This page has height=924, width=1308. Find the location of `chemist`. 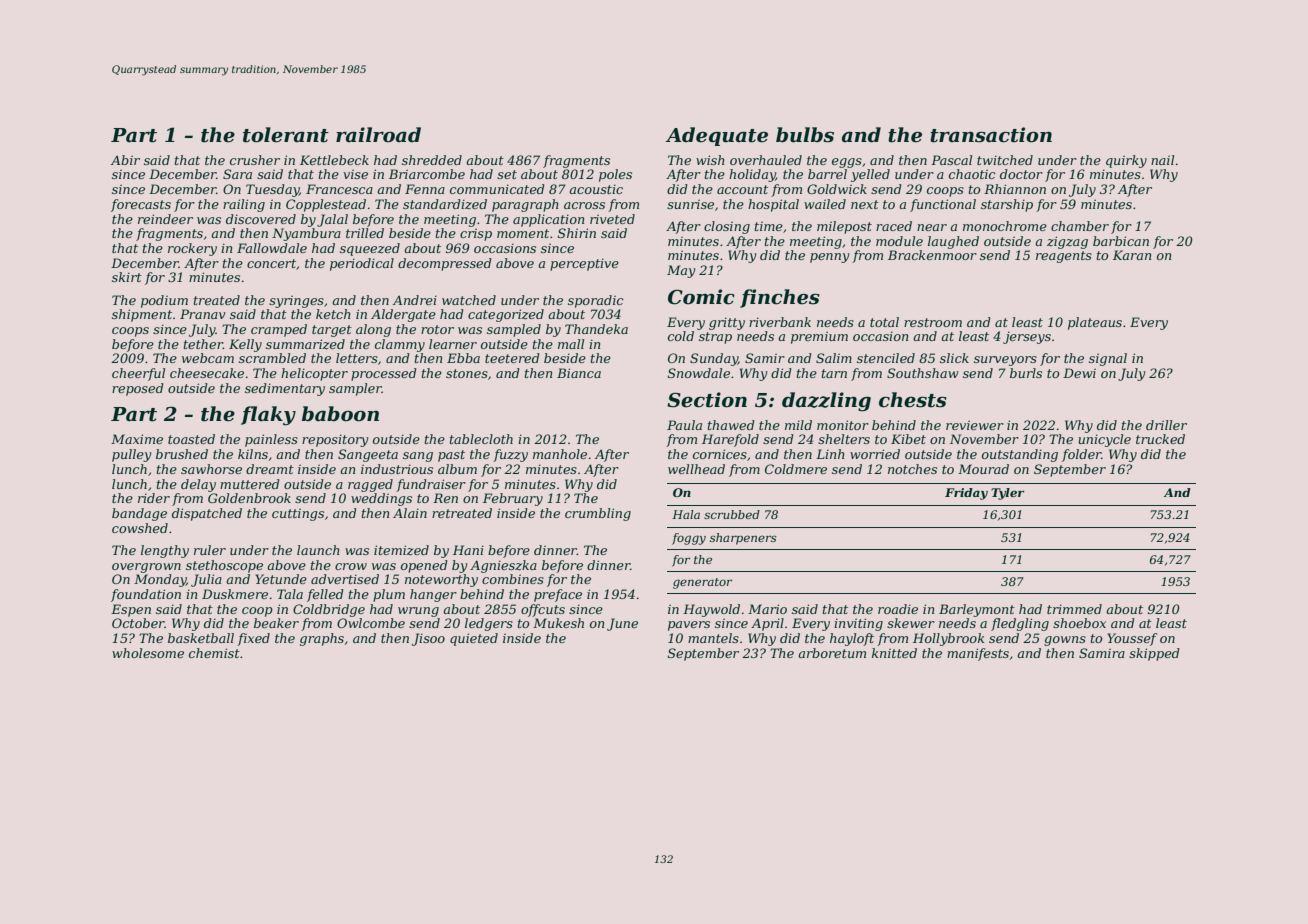

chemist is located at coordinates (214, 653).
